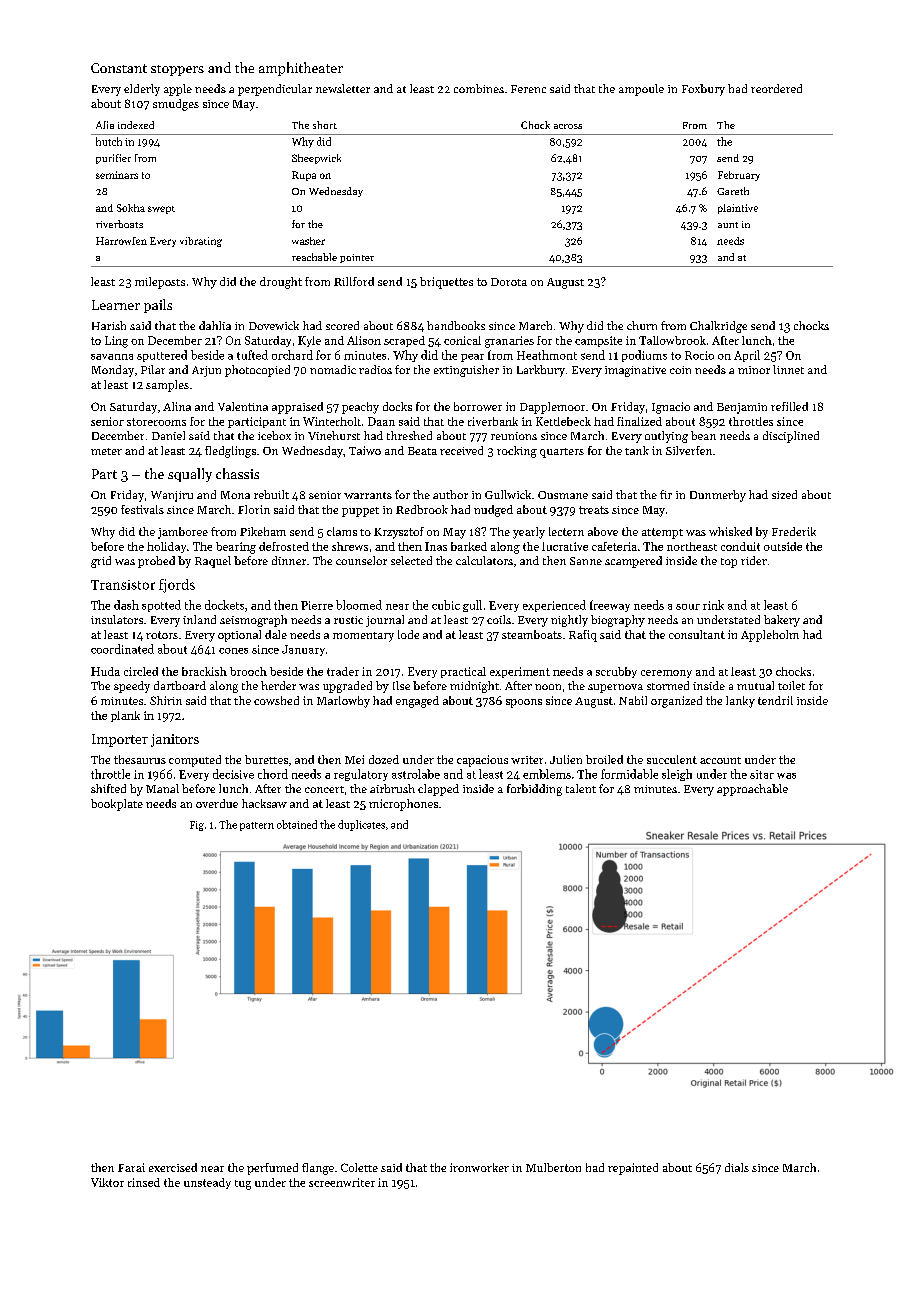 The image size is (924, 1308). I want to click on author, so click(450, 494).
